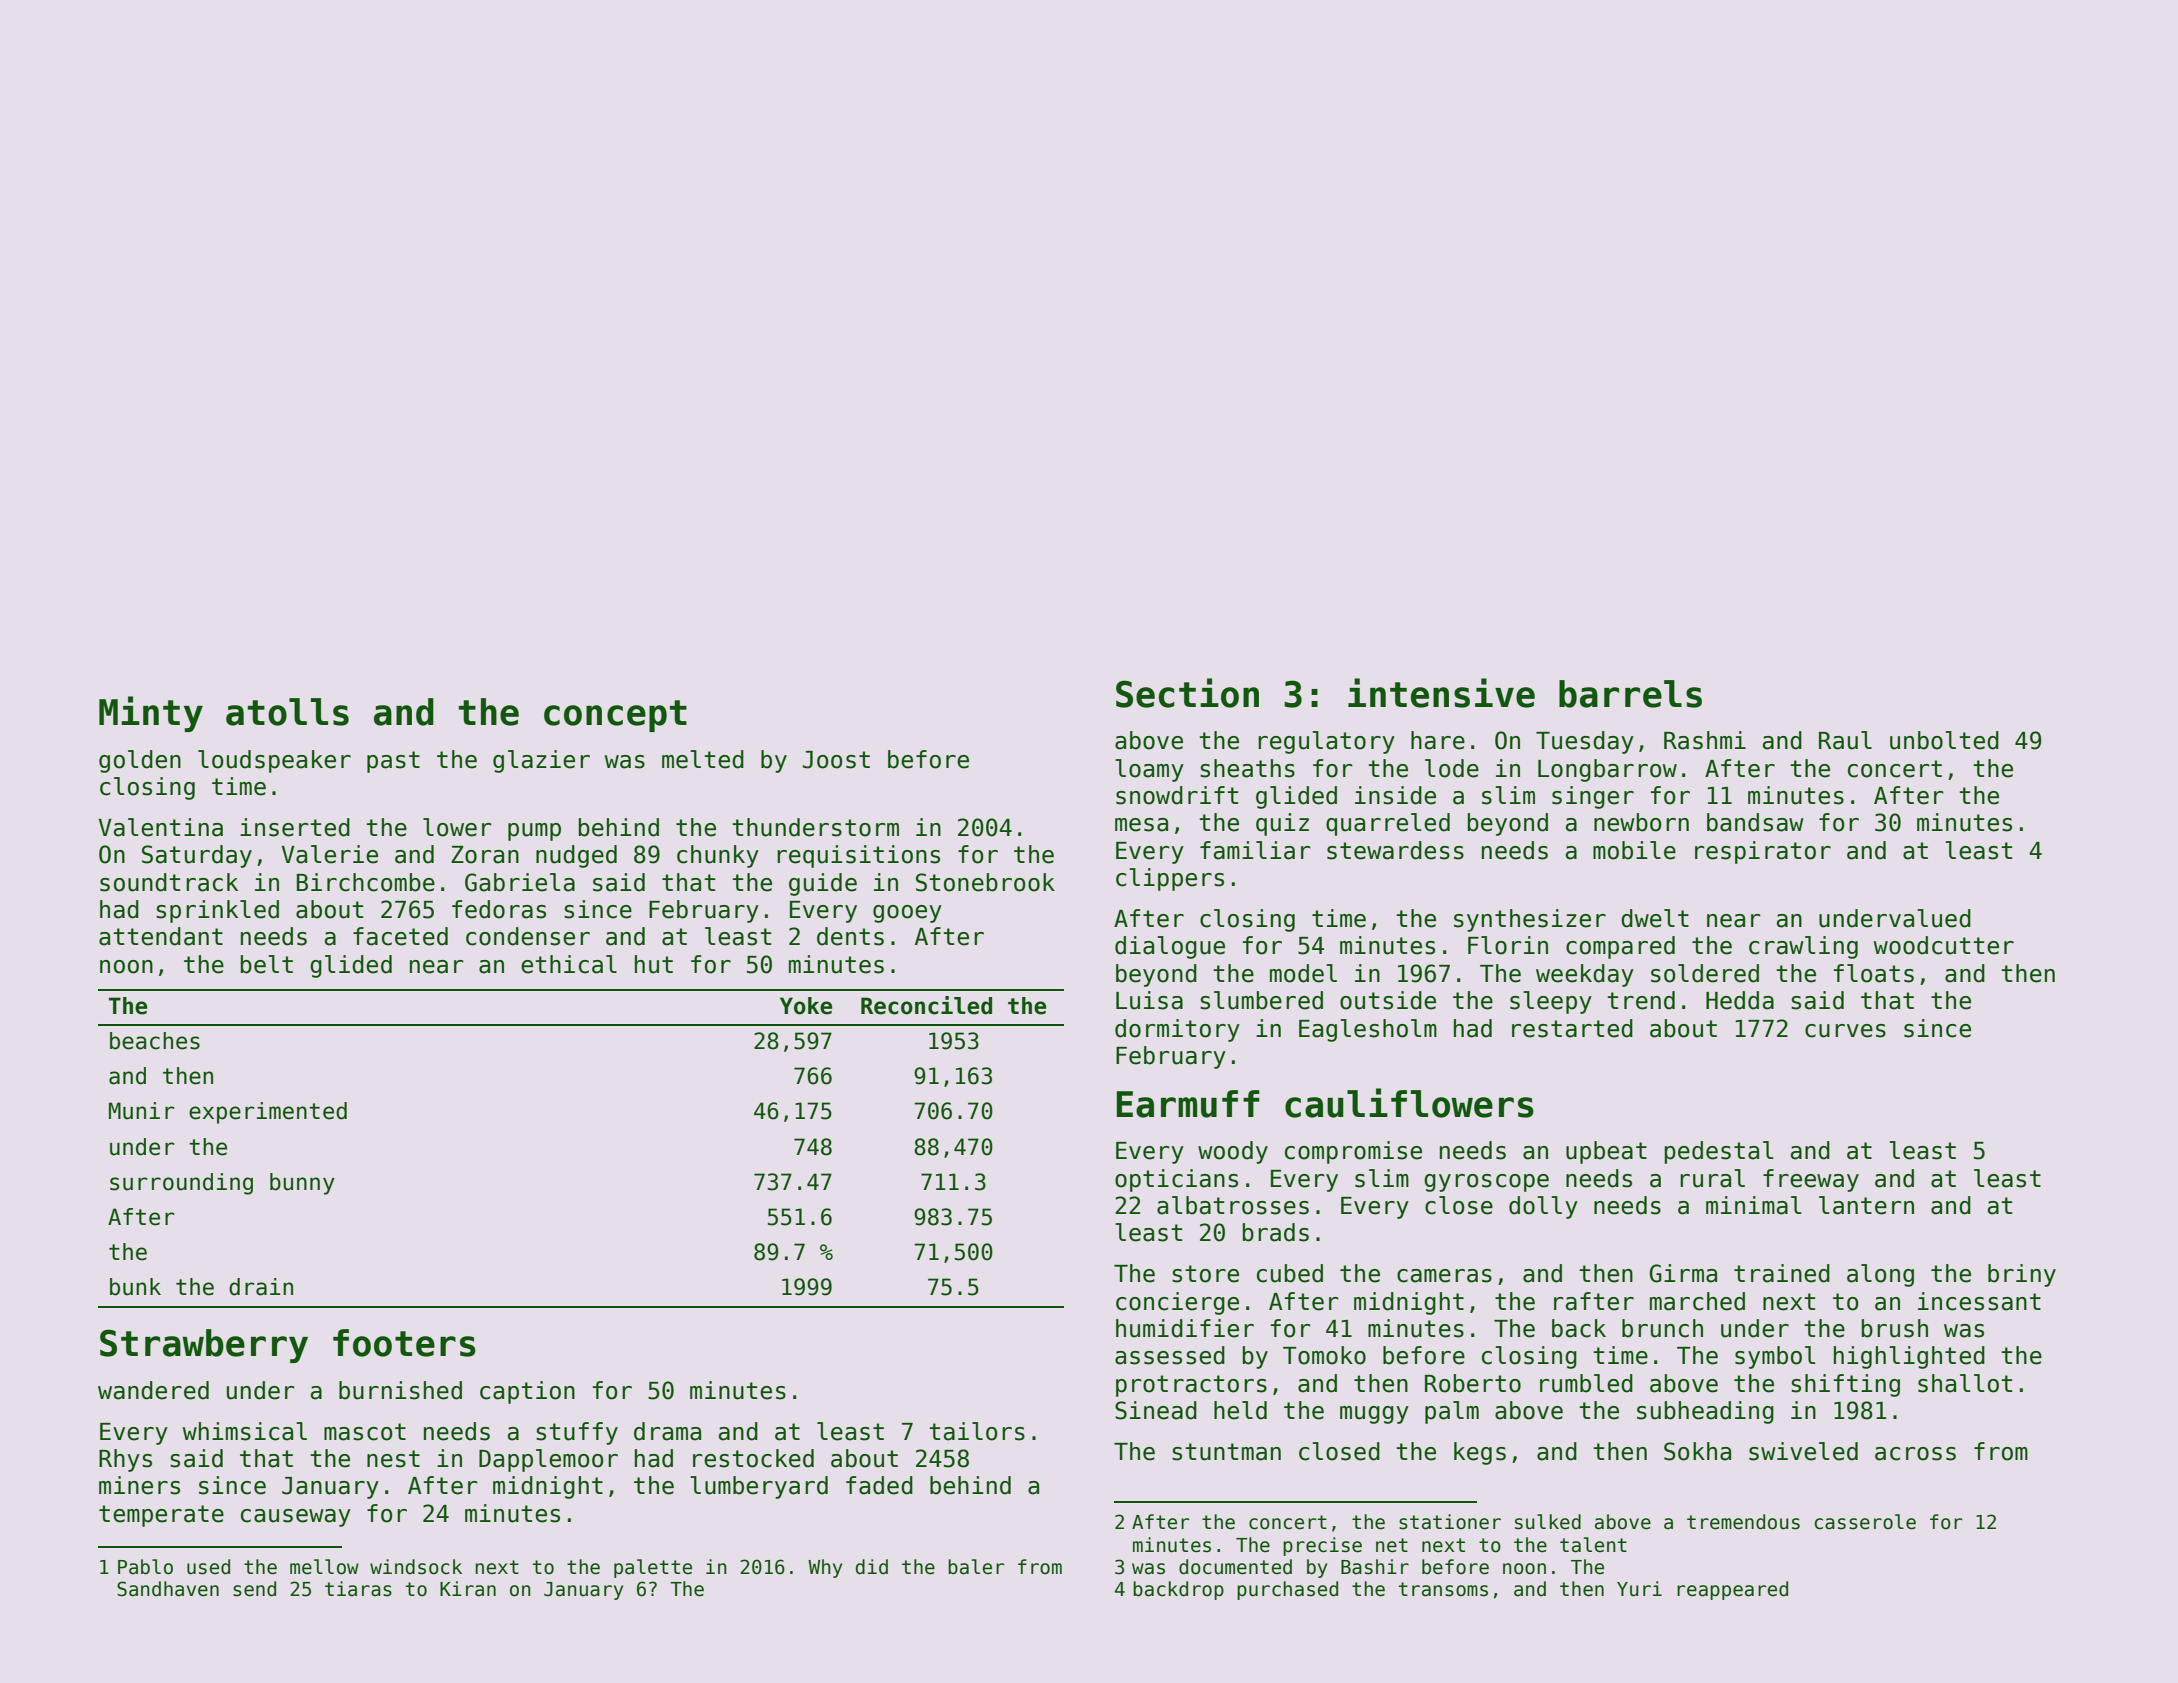  I want to click on woody, so click(1233, 1152).
